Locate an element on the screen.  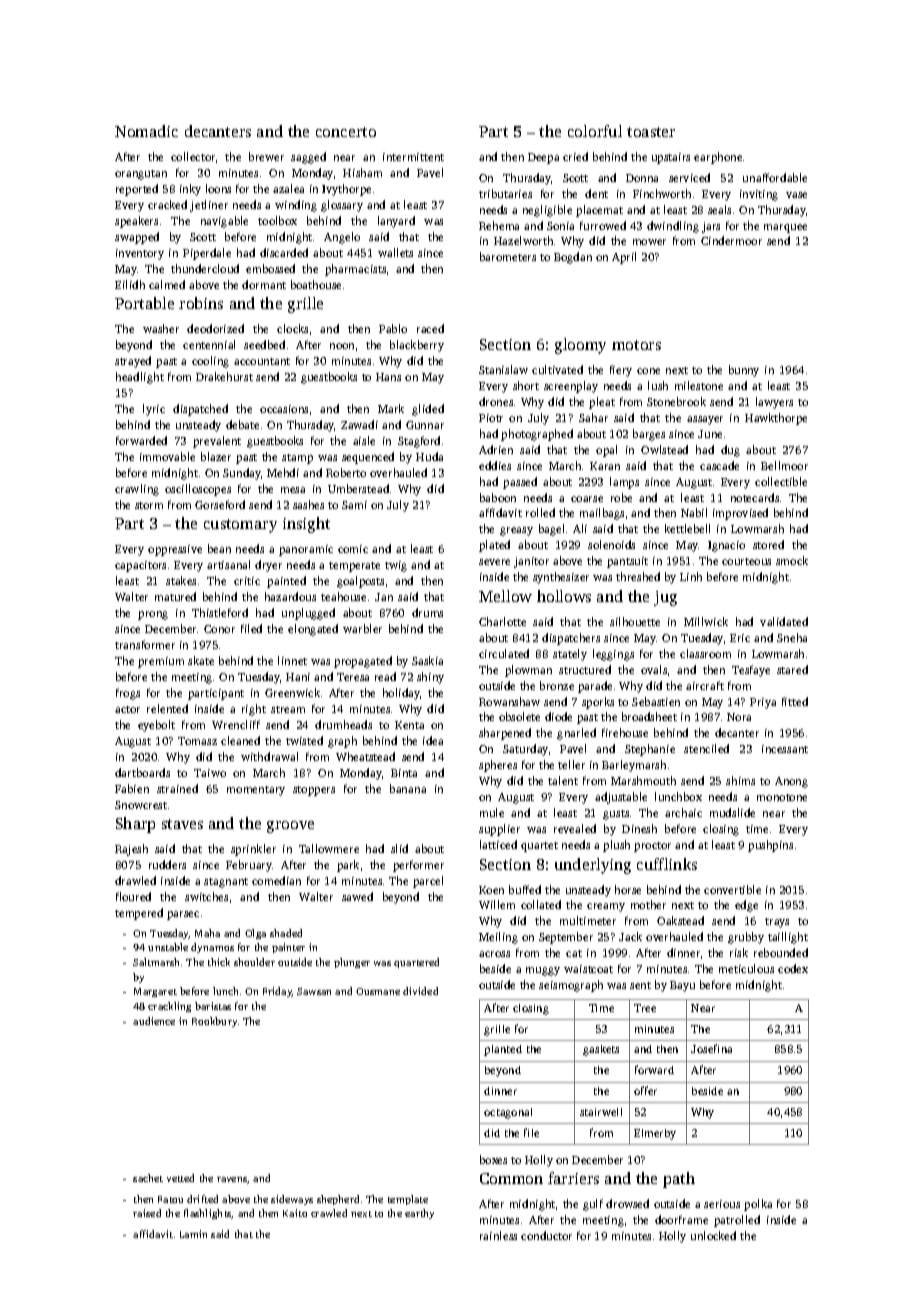
shepherd is located at coordinates (338, 1200).
